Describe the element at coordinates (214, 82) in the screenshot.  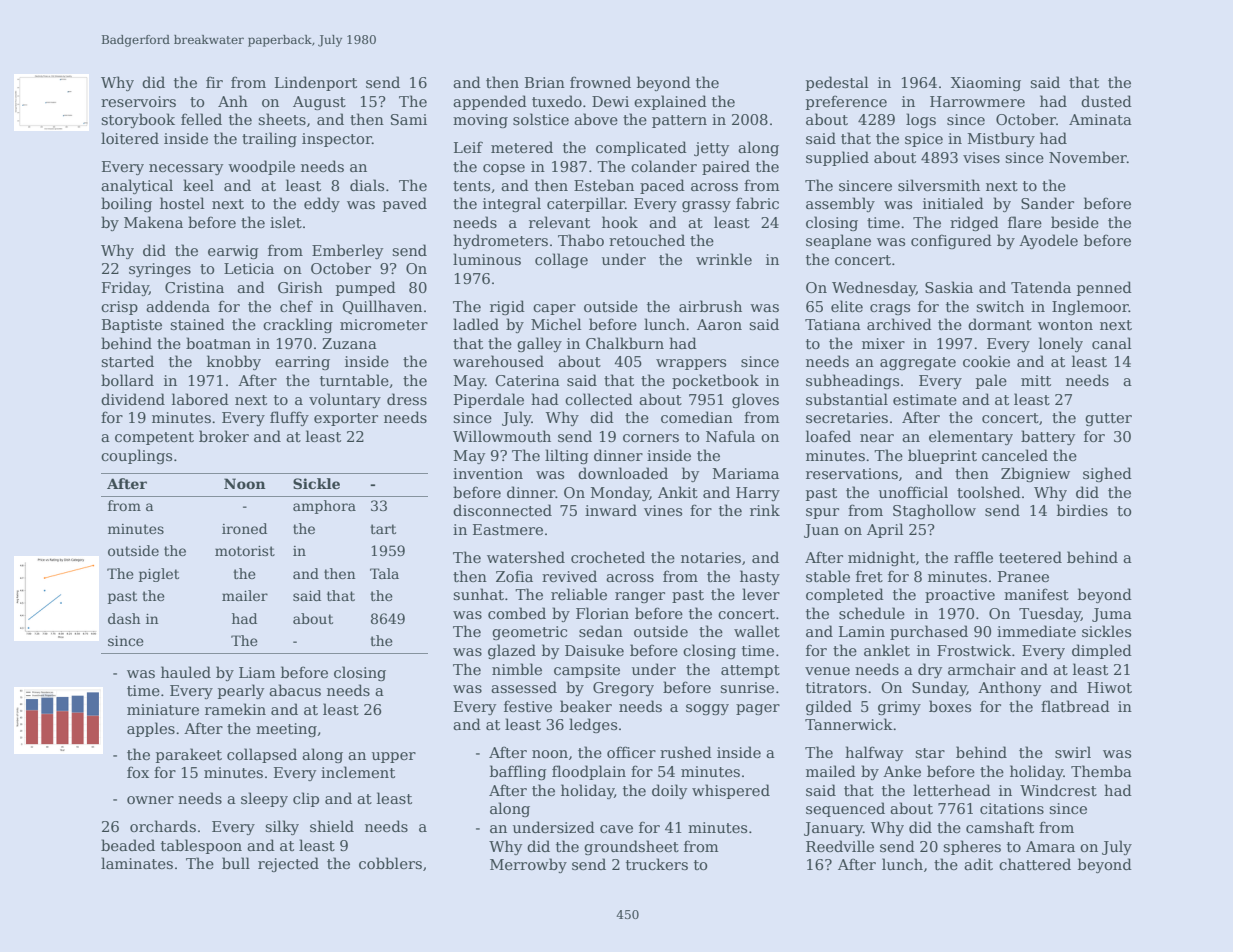
I see `fir` at that location.
